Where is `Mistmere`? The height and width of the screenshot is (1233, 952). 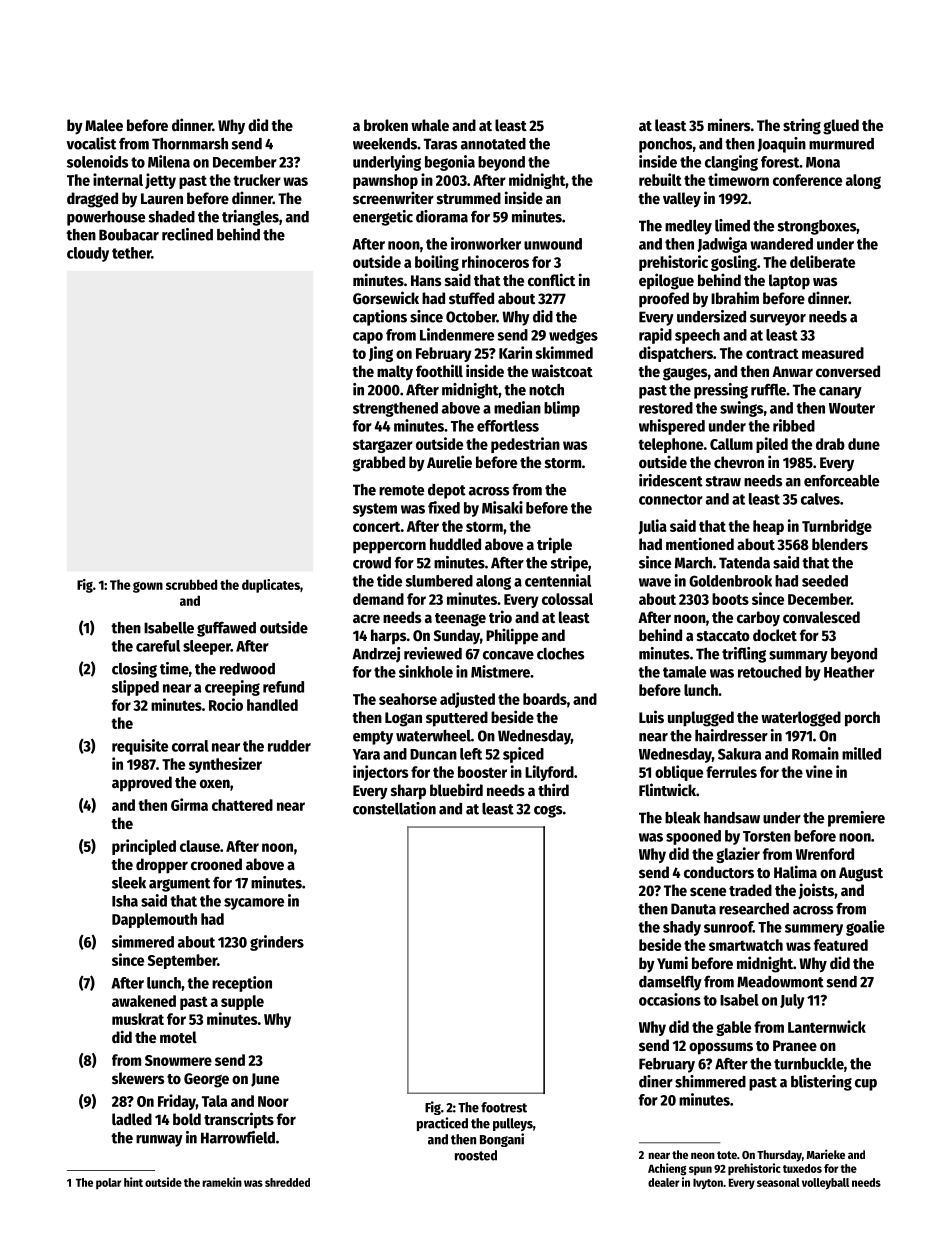
Mistmere is located at coordinates (500, 671).
